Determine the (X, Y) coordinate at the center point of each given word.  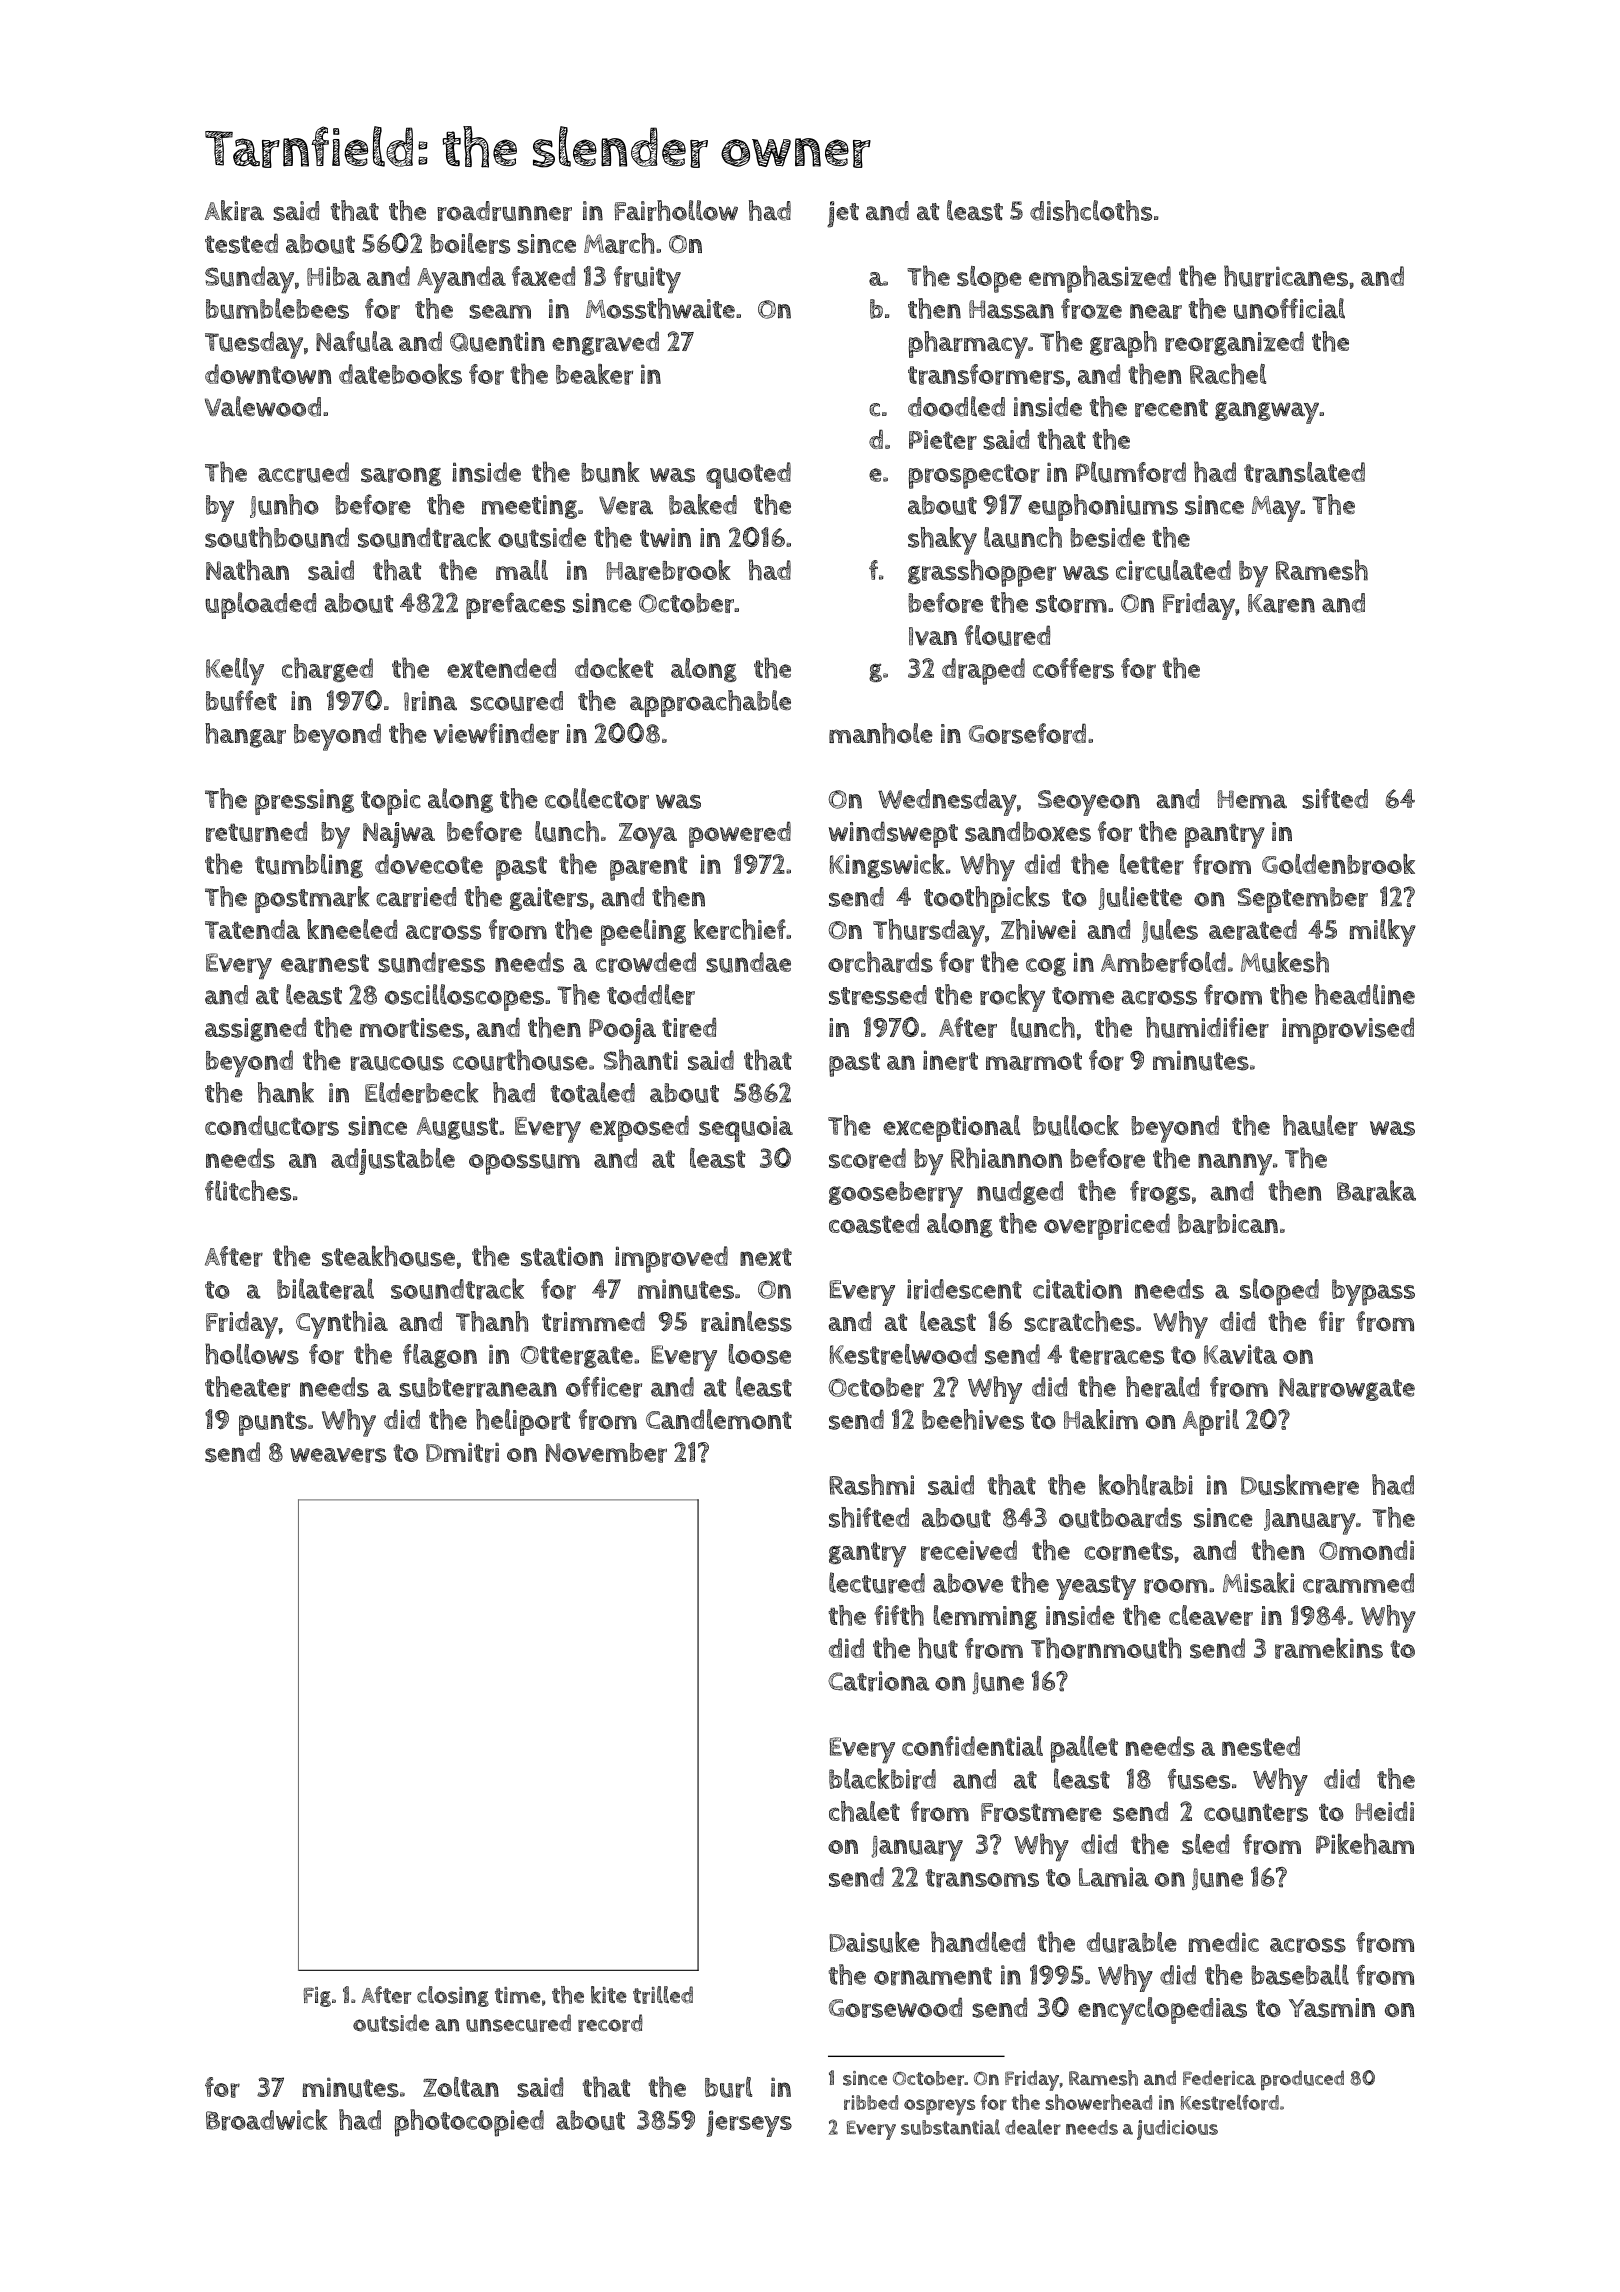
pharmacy (968, 345)
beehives (973, 1419)
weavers (338, 1455)
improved (671, 1259)
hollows (252, 1354)
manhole (881, 733)
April (1211, 1422)
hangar (245, 735)
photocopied (469, 2123)
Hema (1252, 799)
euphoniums (1103, 507)
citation (1077, 1289)
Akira (234, 210)
